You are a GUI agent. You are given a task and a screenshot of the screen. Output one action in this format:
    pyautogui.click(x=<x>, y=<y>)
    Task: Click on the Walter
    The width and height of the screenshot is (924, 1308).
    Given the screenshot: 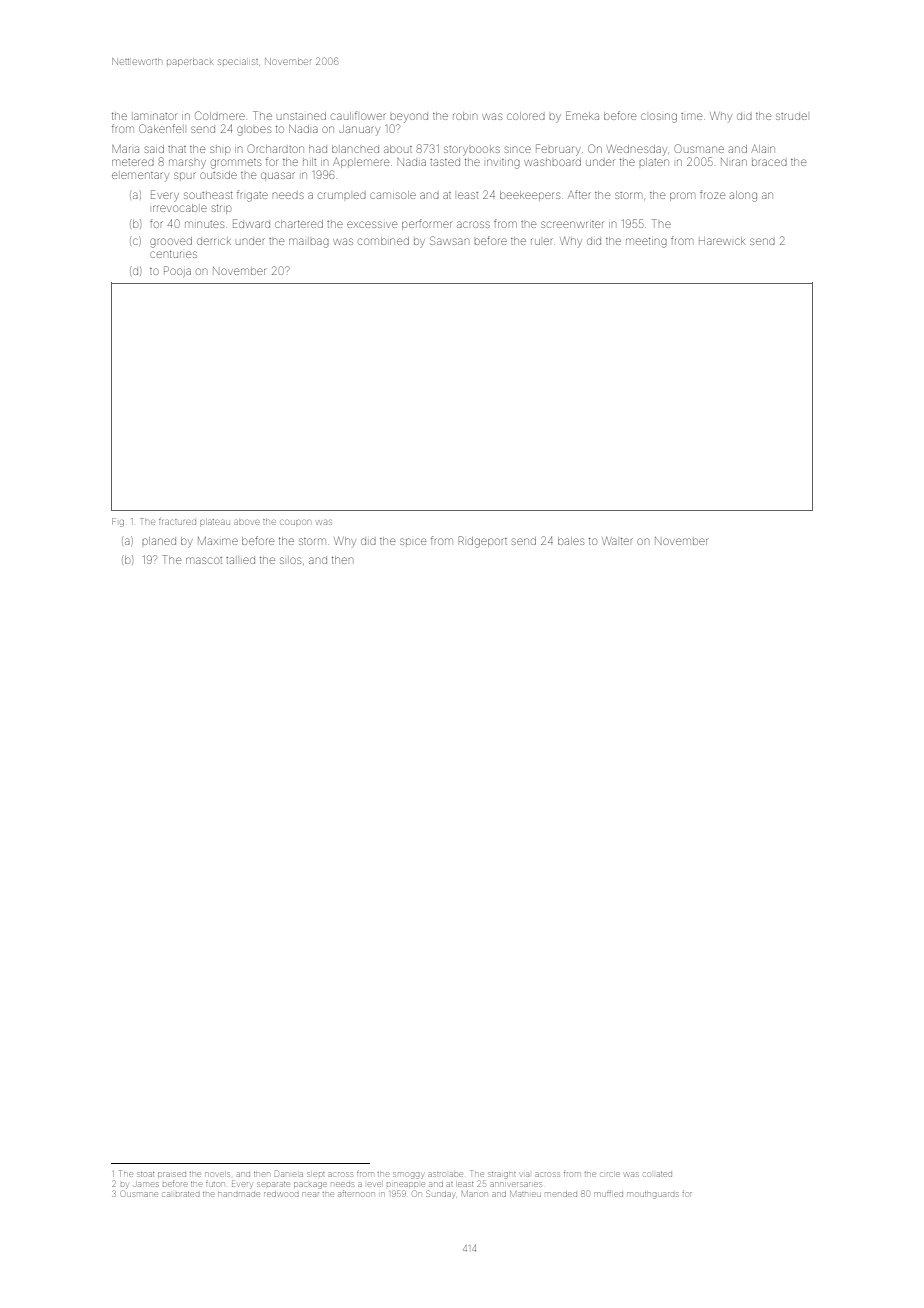 What is the action you would take?
    pyautogui.click(x=617, y=541)
